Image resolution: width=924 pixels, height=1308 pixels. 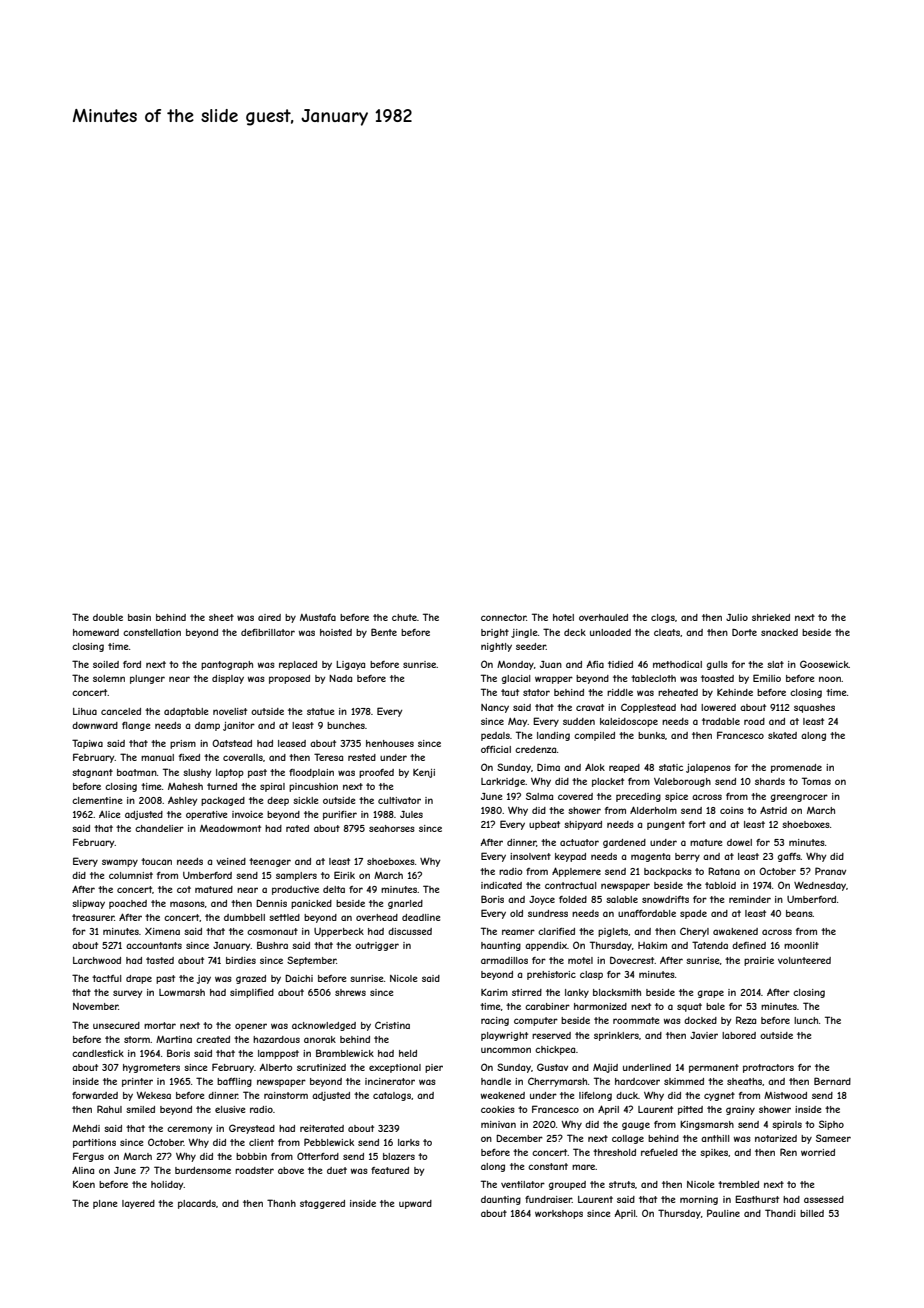 What do you see at coordinates (711, 994) in the screenshot?
I see `grape` at bounding box center [711, 994].
